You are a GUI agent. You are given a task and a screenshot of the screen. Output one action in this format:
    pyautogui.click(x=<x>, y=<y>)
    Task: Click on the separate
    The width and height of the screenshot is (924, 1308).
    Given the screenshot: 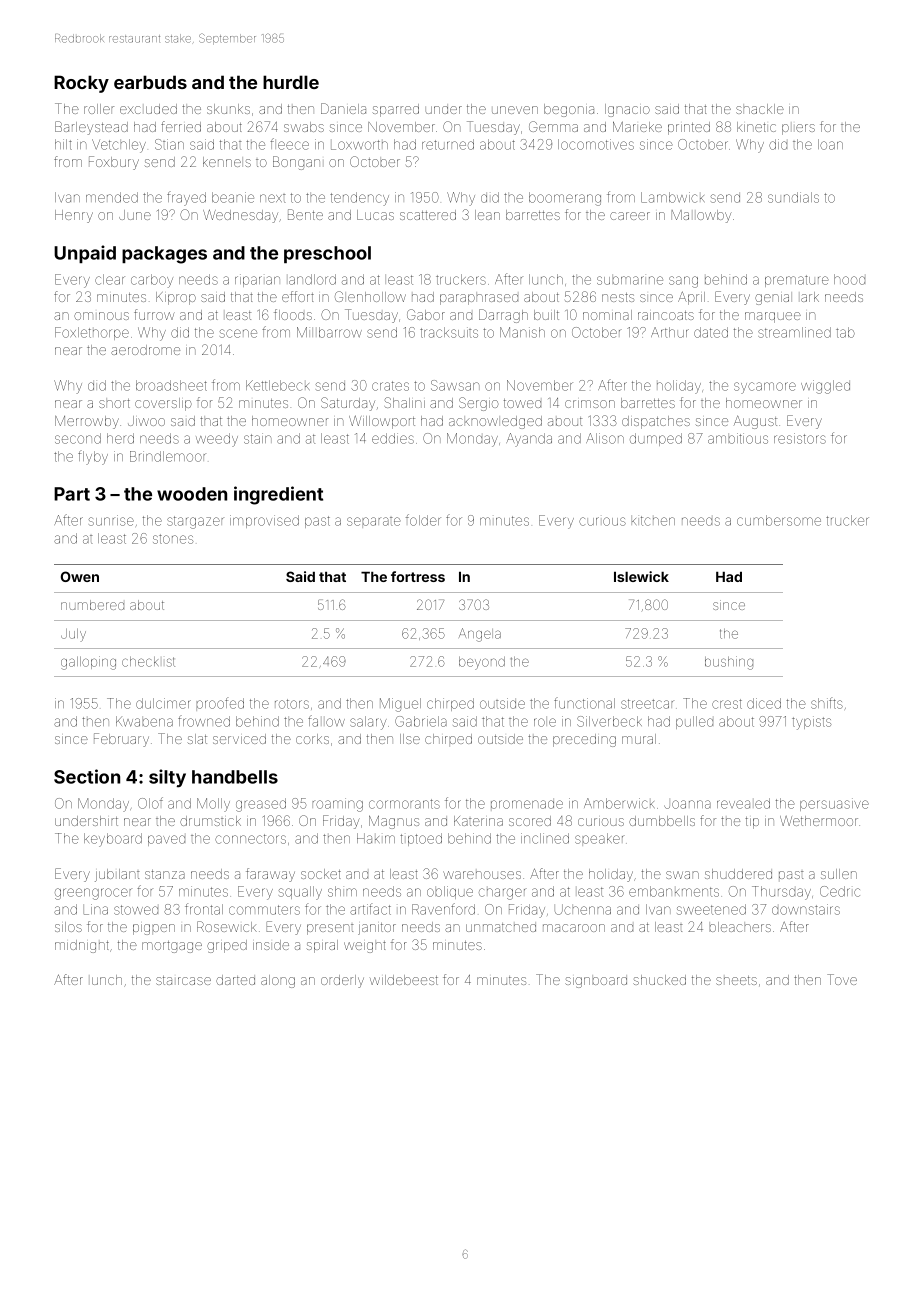 What is the action you would take?
    pyautogui.click(x=374, y=521)
